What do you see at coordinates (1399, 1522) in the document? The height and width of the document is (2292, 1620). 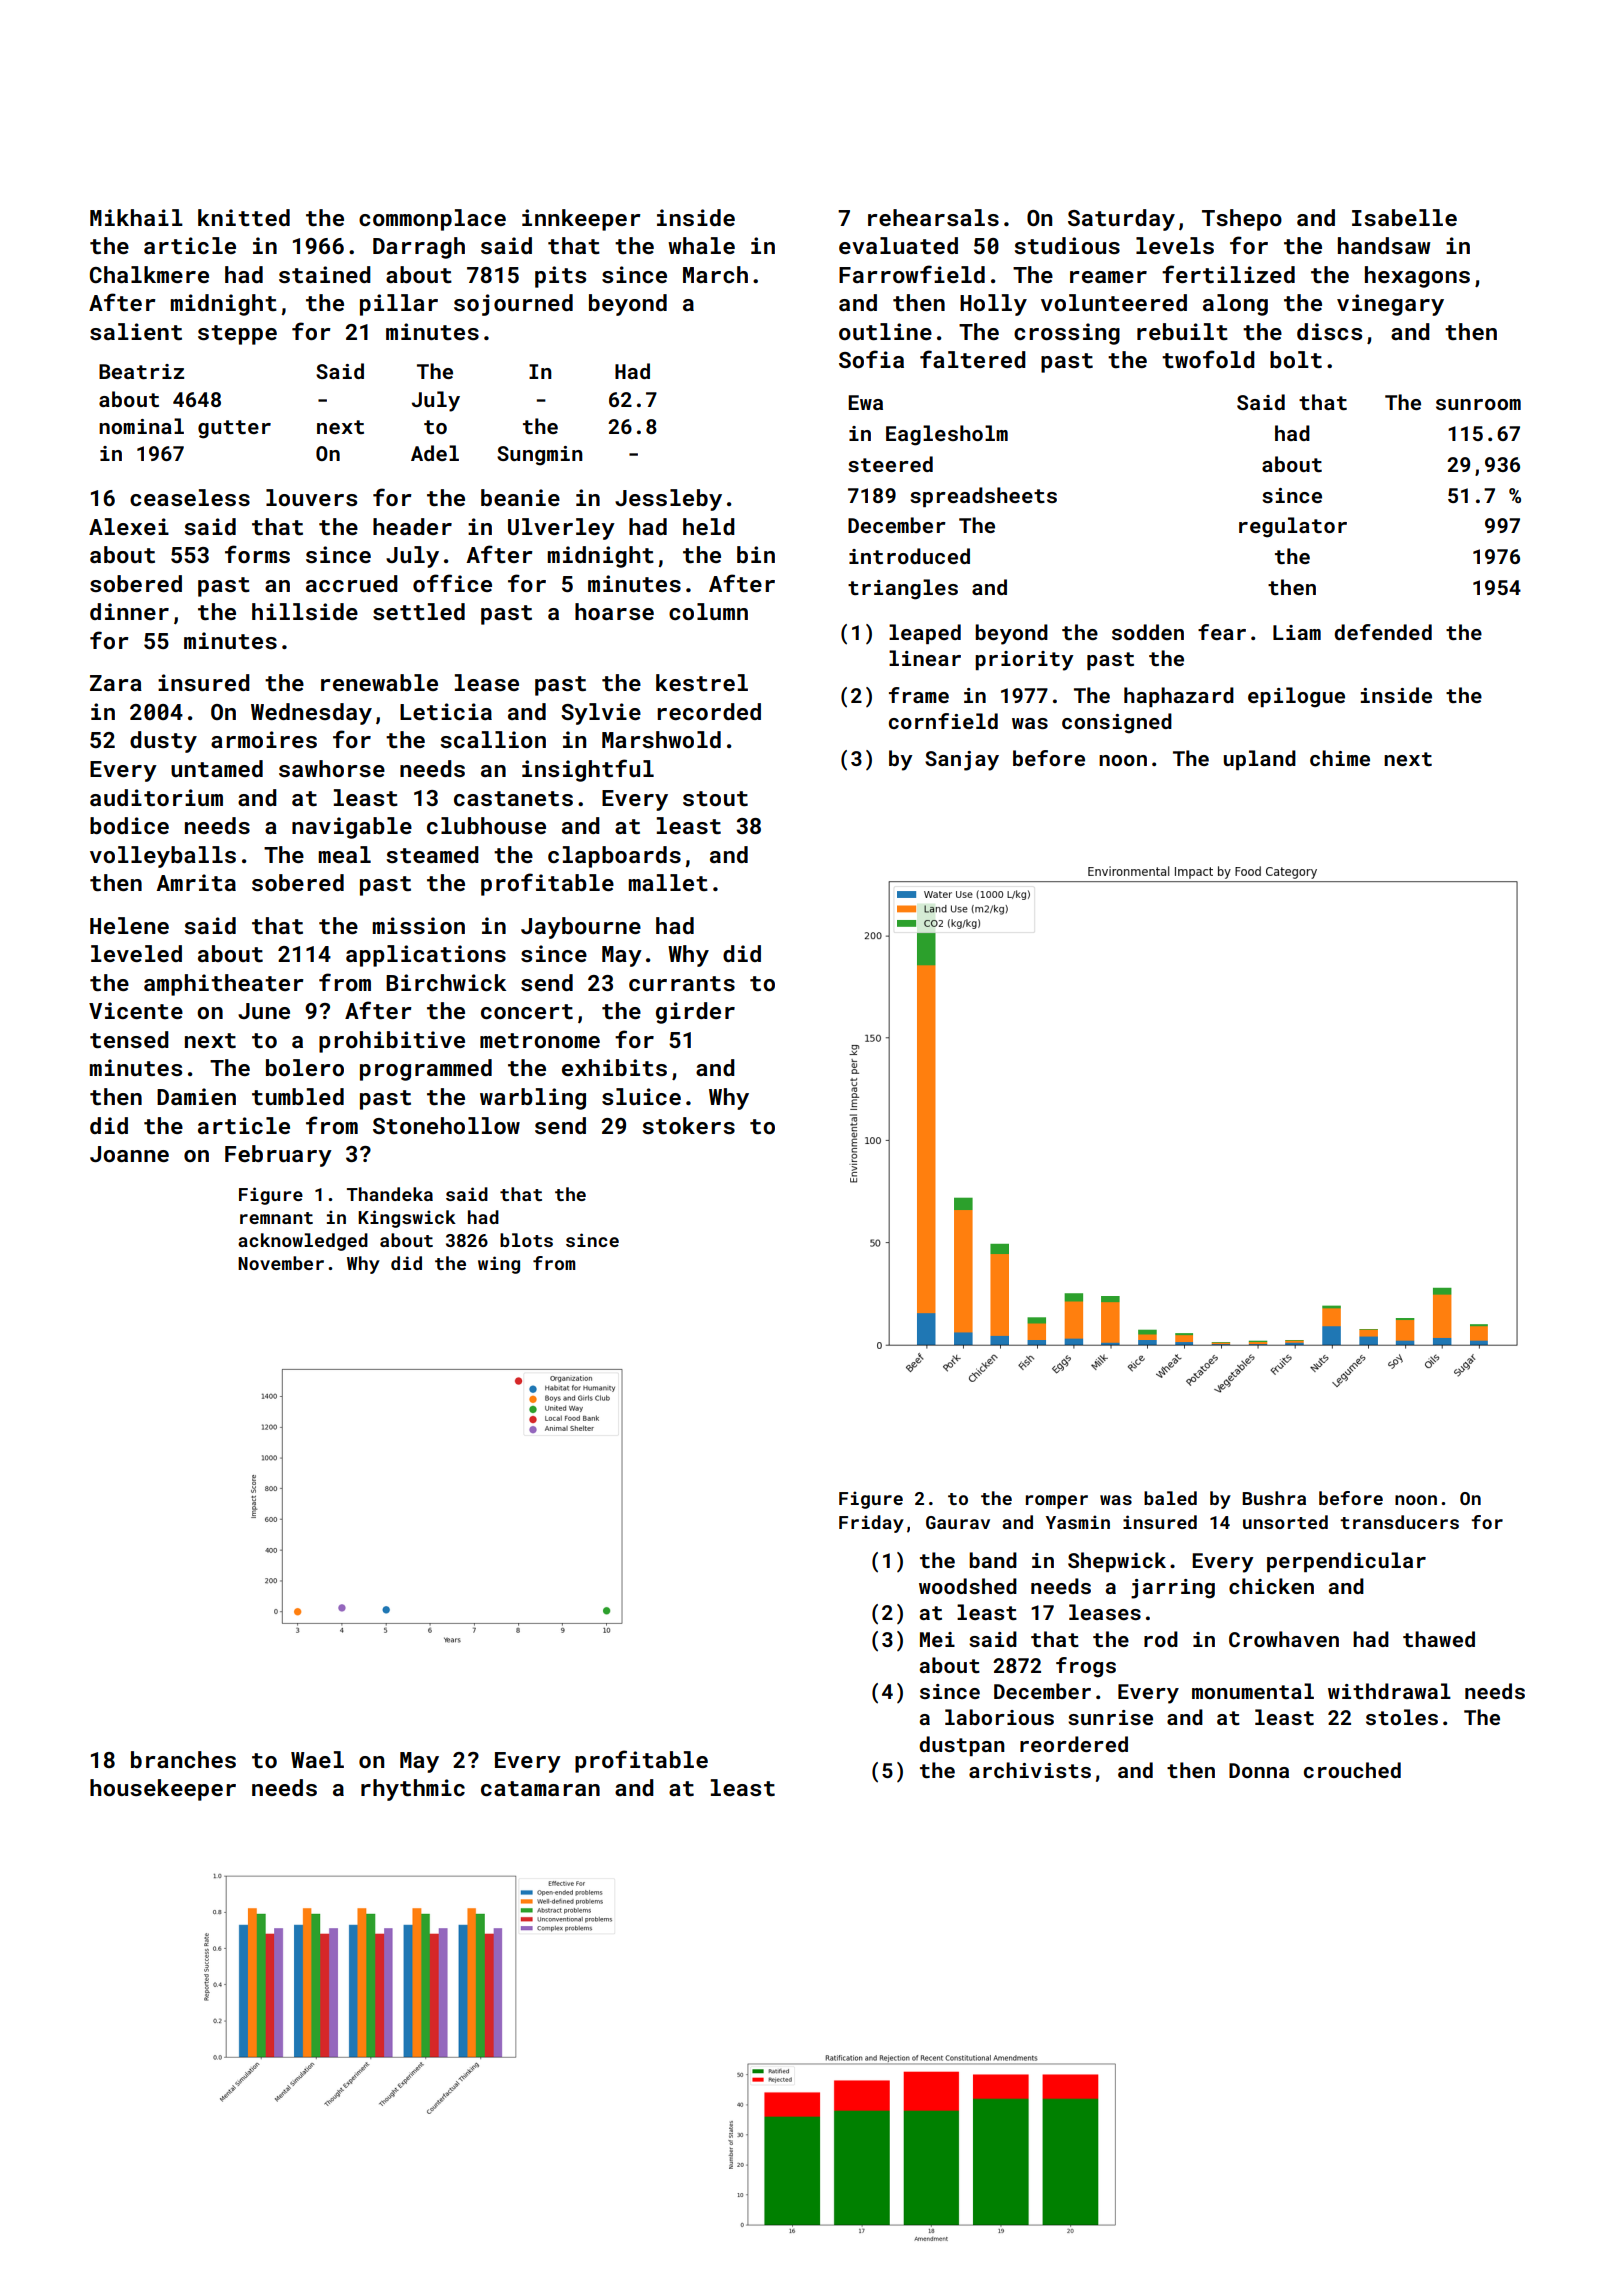 I see `transducers` at bounding box center [1399, 1522].
